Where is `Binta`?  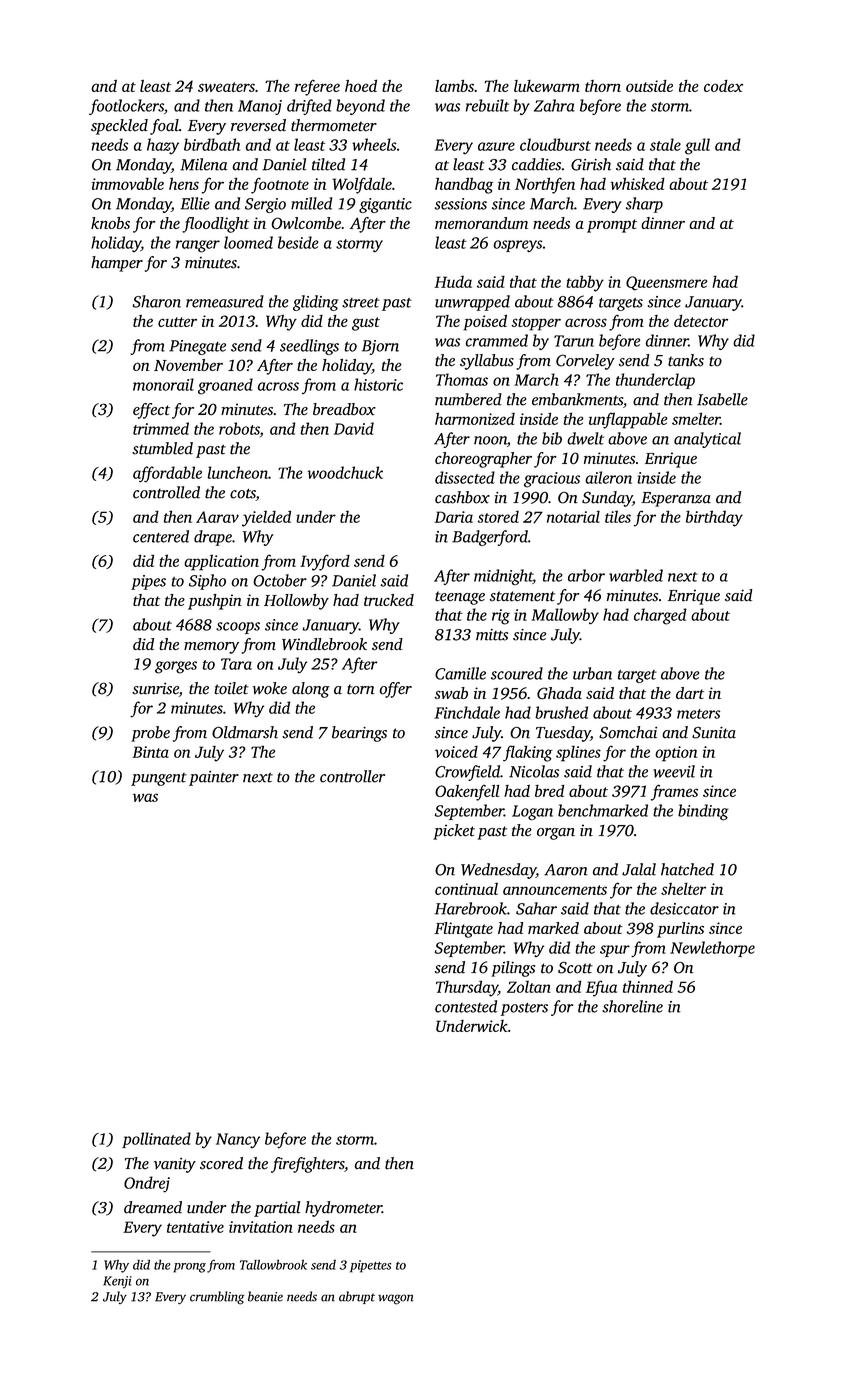 Binta is located at coordinates (150, 752).
